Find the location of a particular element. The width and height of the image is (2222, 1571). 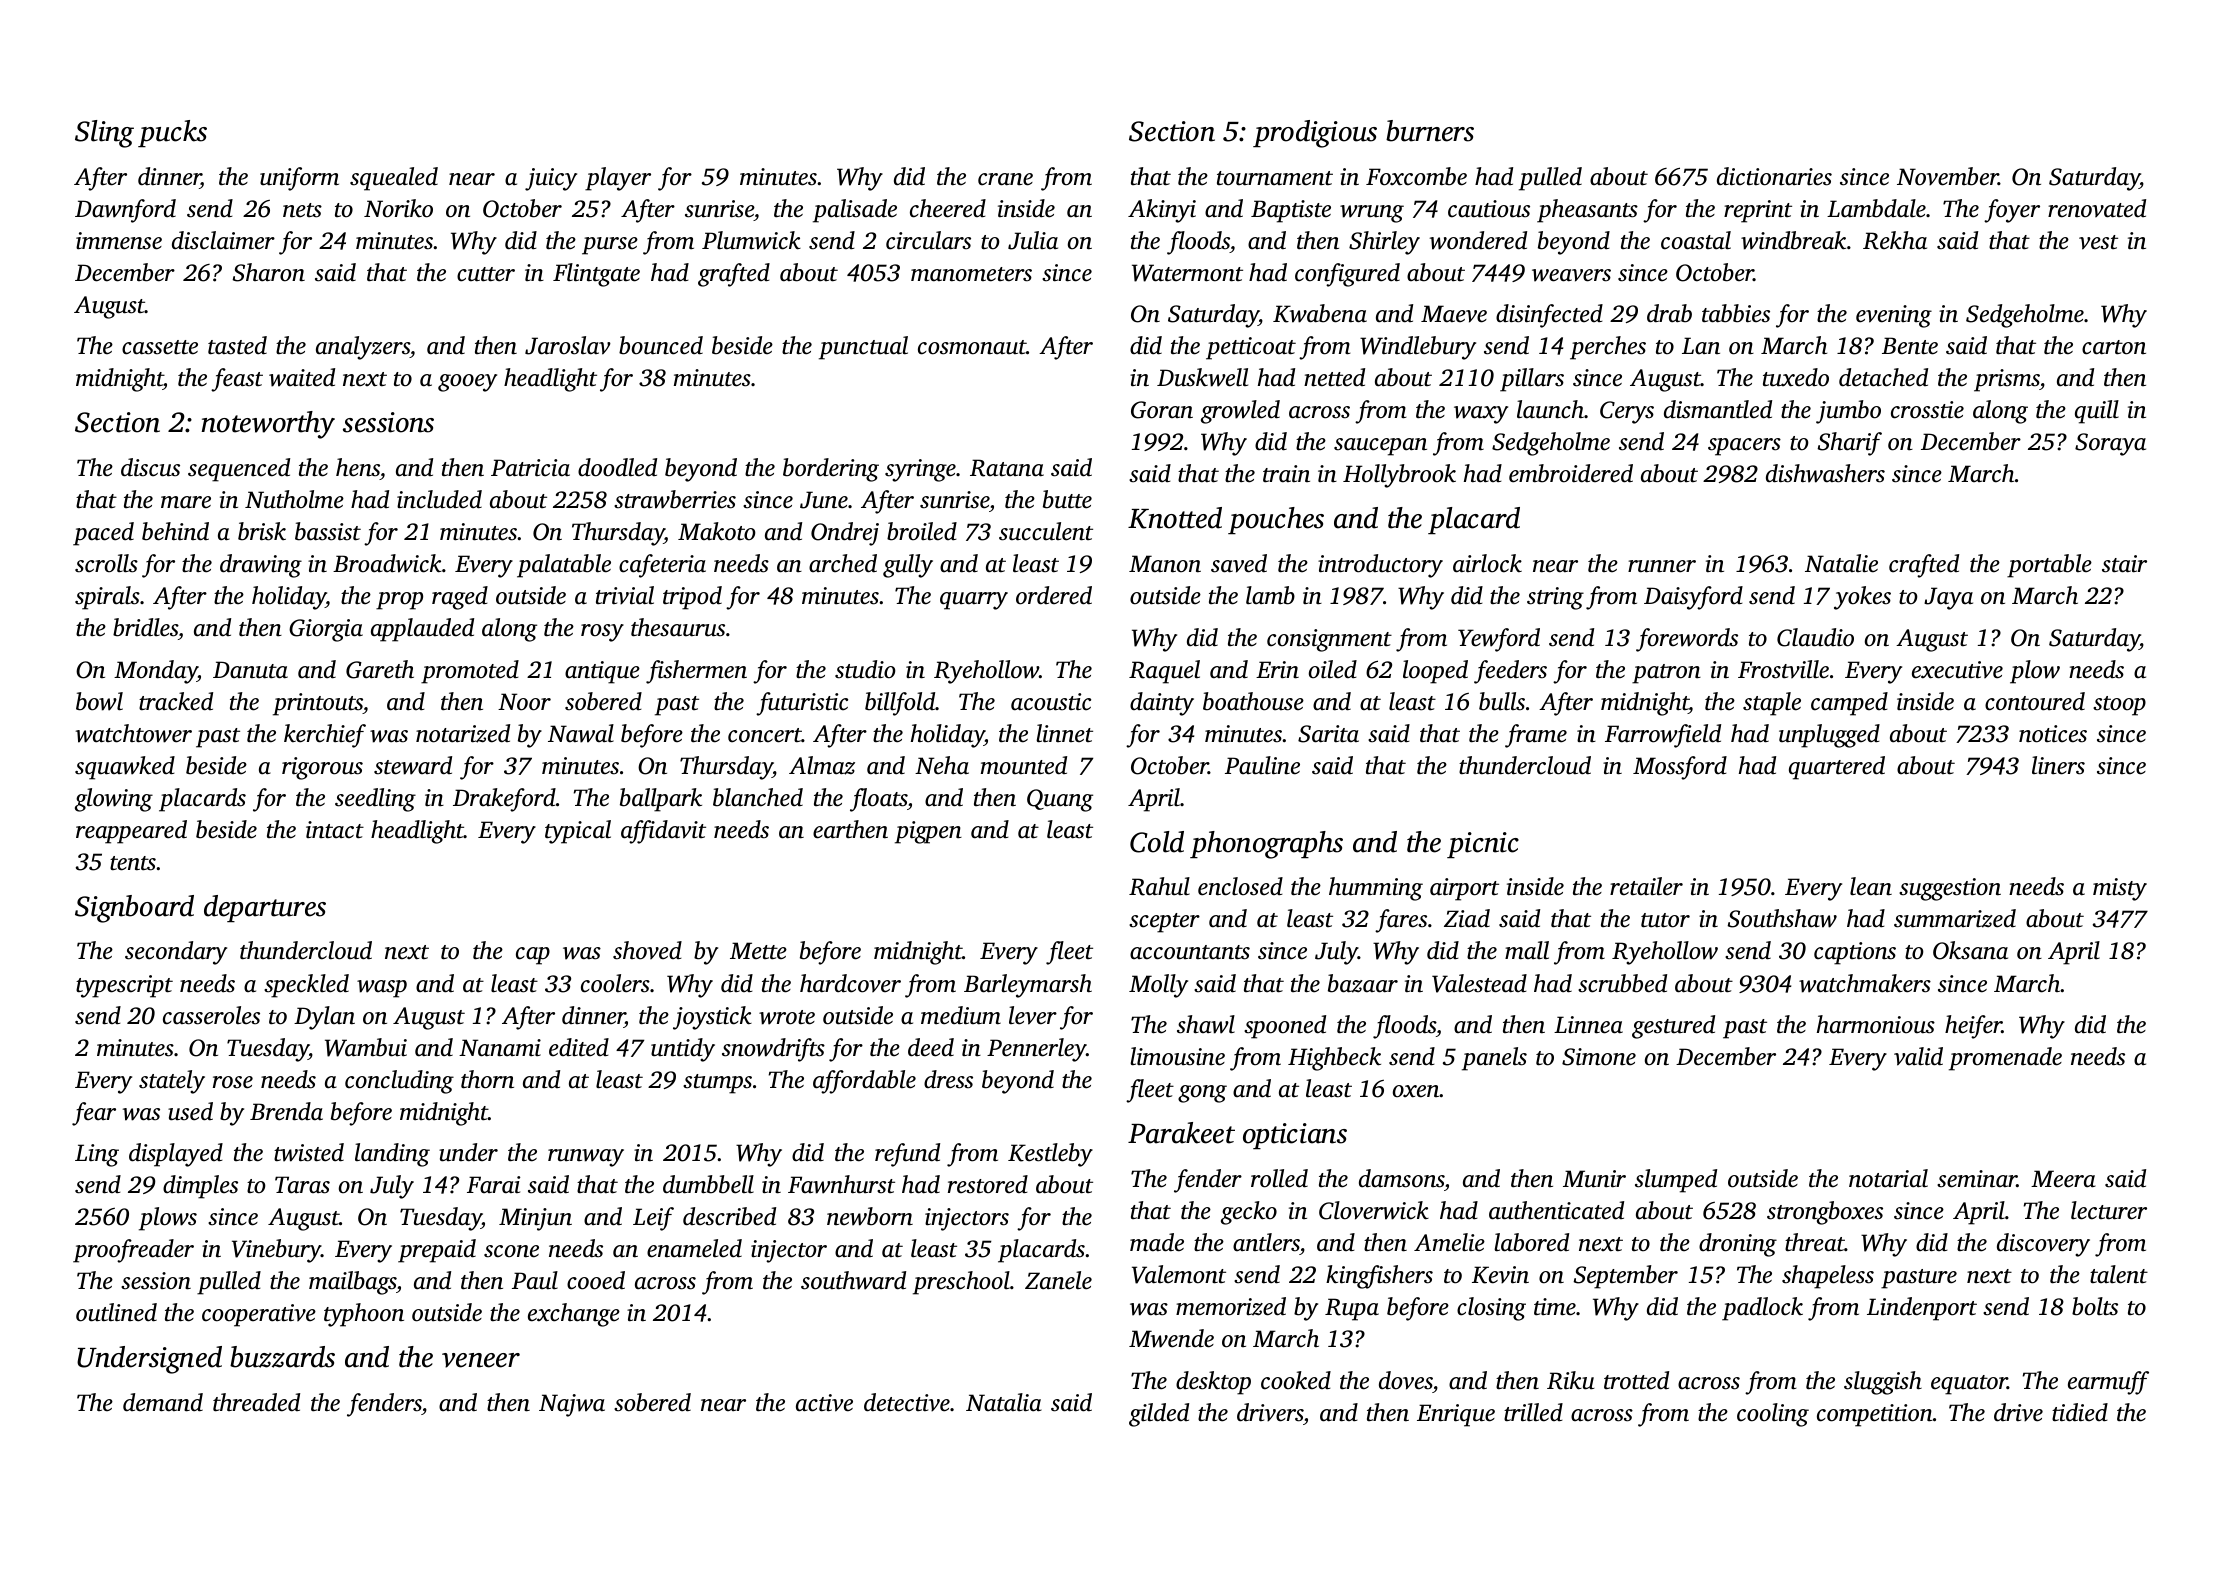

vest is located at coordinates (2098, 242).
